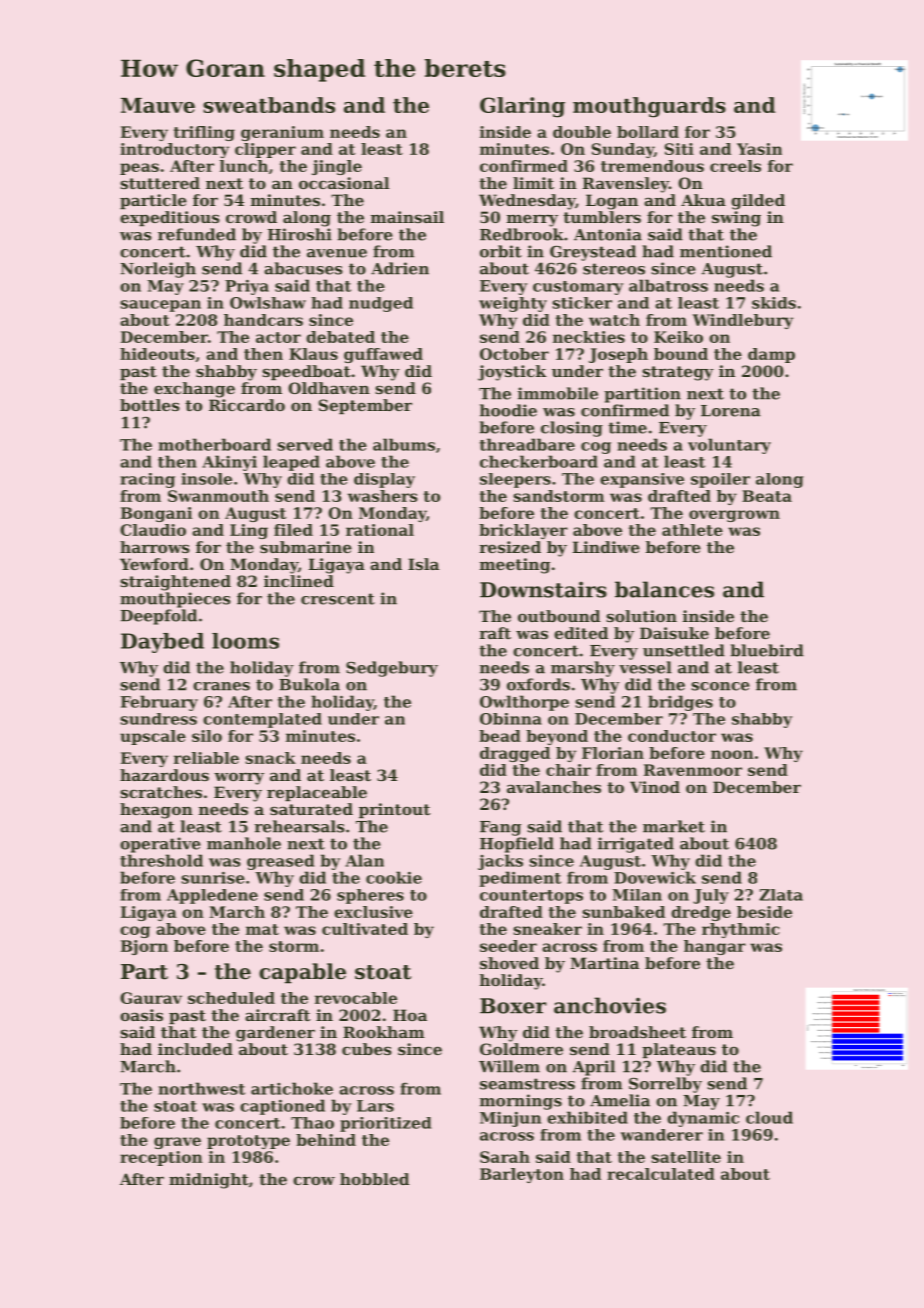 Image resolution: width=924 pixels, height=1308 pixels. What do you see at coordinates (161, 792) in the screenshot?
I see `scratches` at bounding box center [161, 792].
